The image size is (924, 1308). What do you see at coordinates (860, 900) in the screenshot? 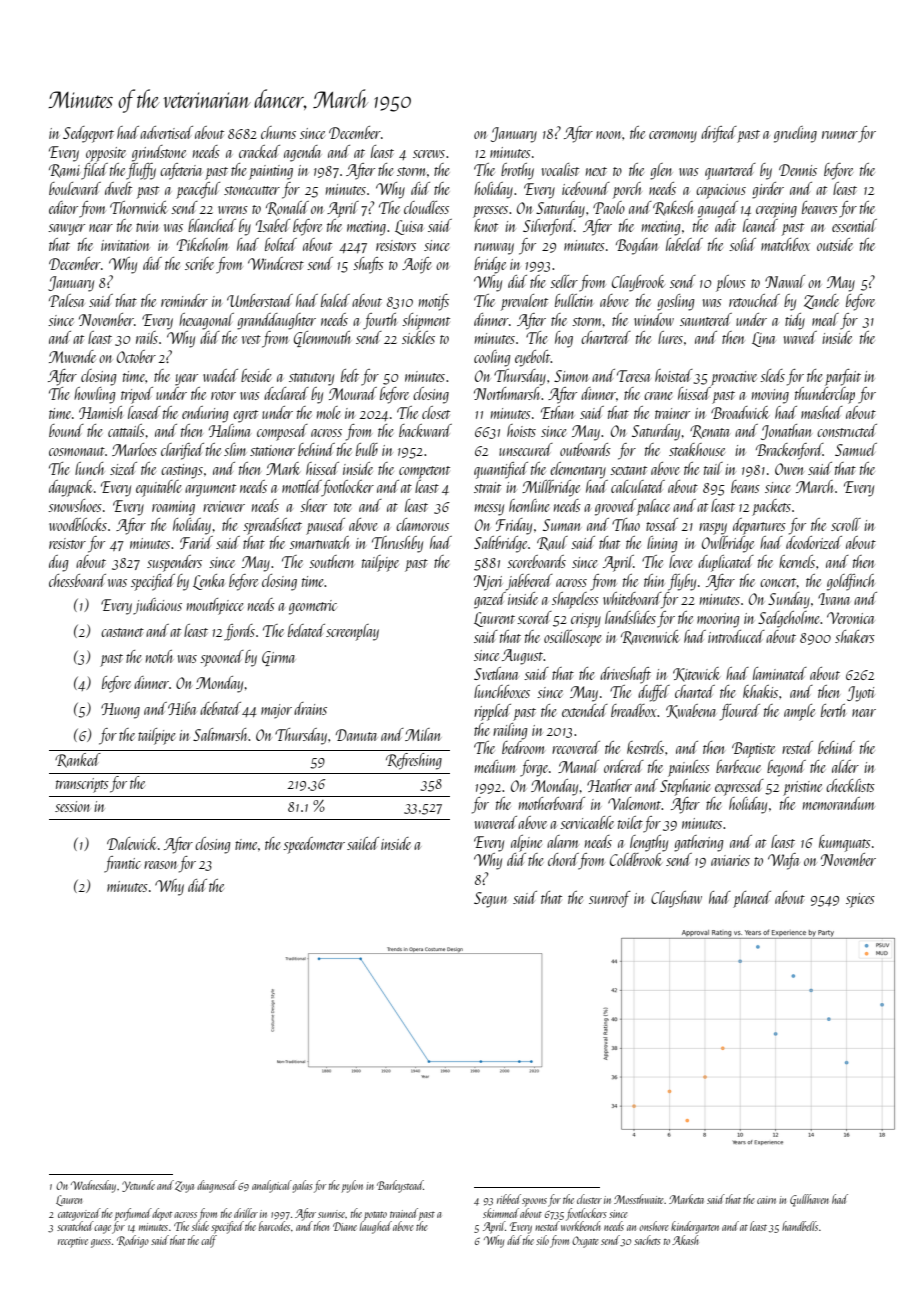
I see `spices` at bounding box center [860, 900].
